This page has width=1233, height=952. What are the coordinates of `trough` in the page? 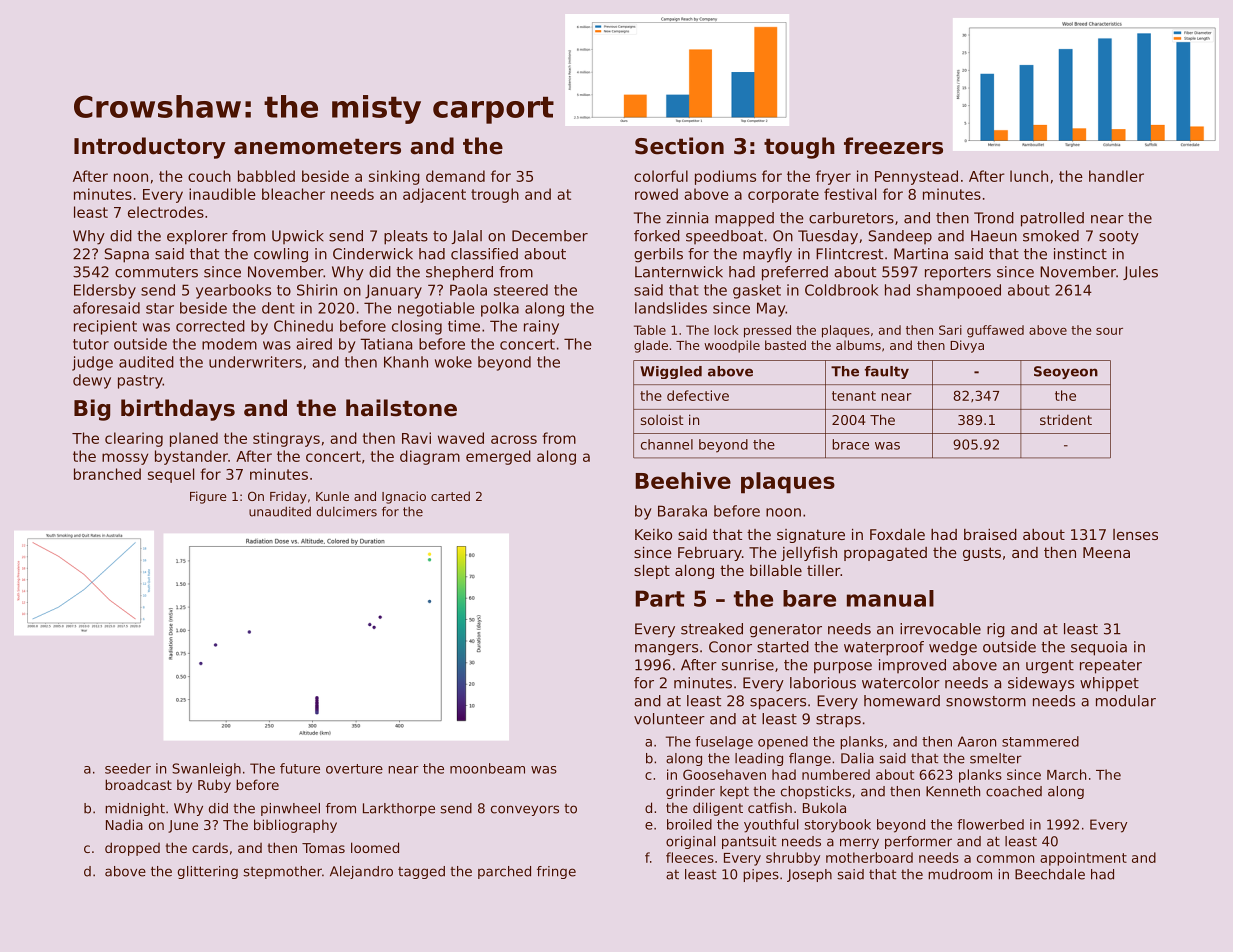 It's located at (495, 195).
